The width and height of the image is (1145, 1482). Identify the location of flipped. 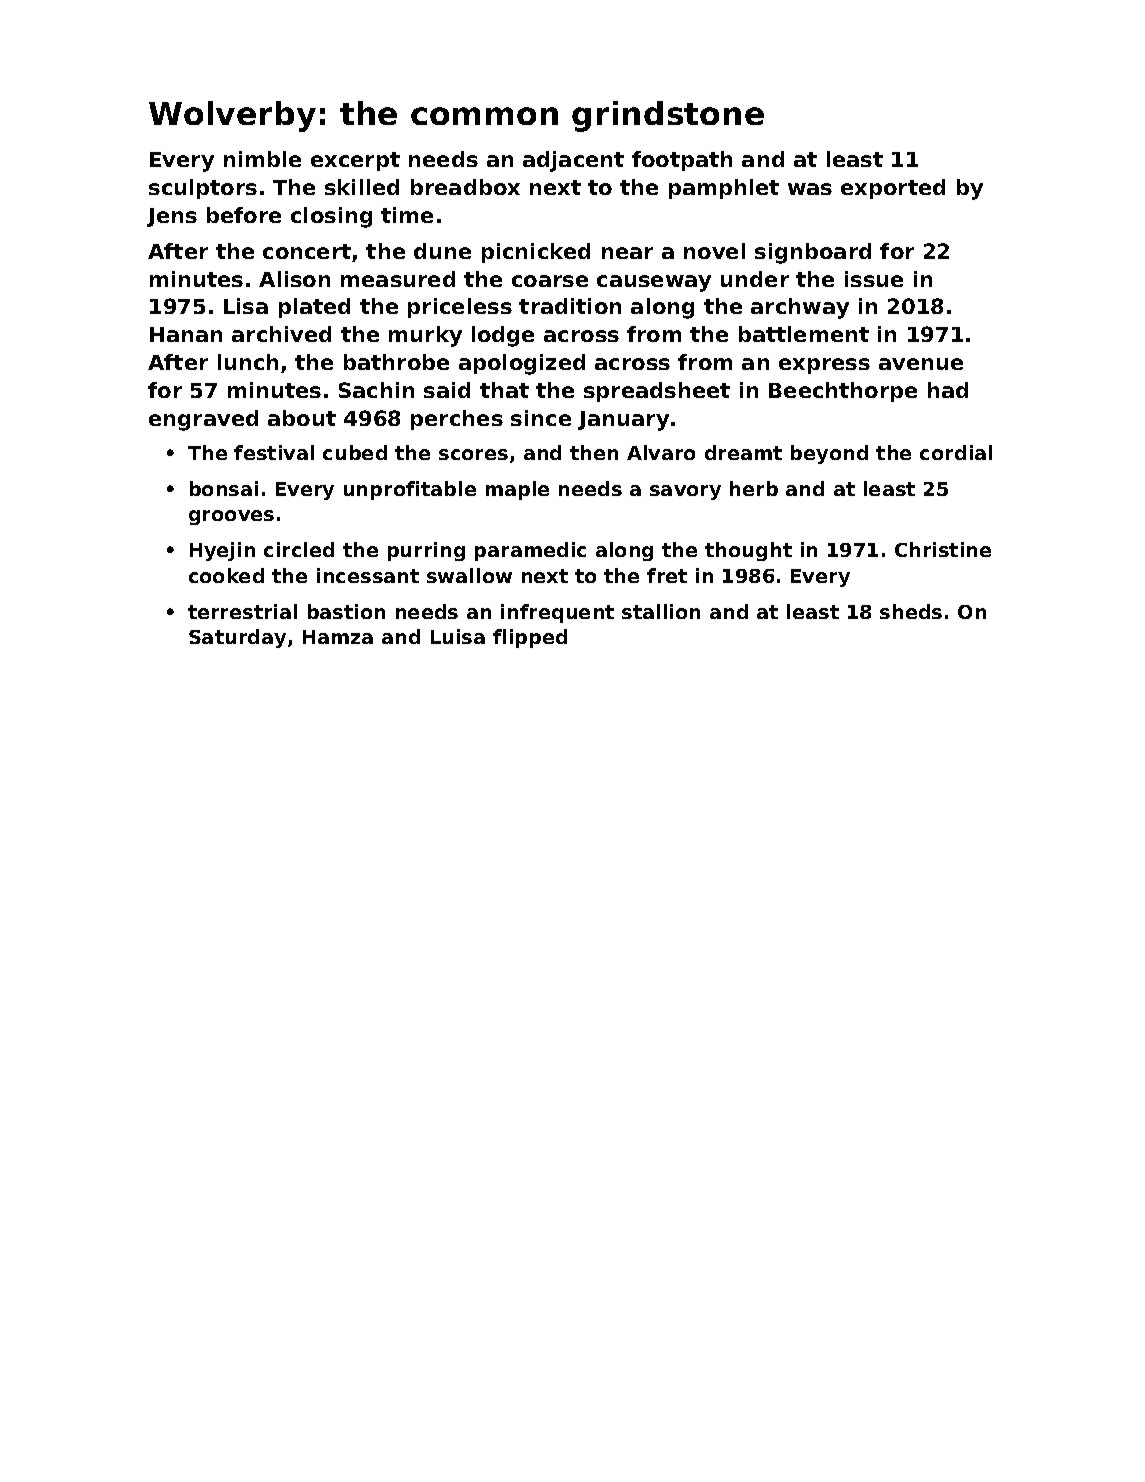
(530, 638).
